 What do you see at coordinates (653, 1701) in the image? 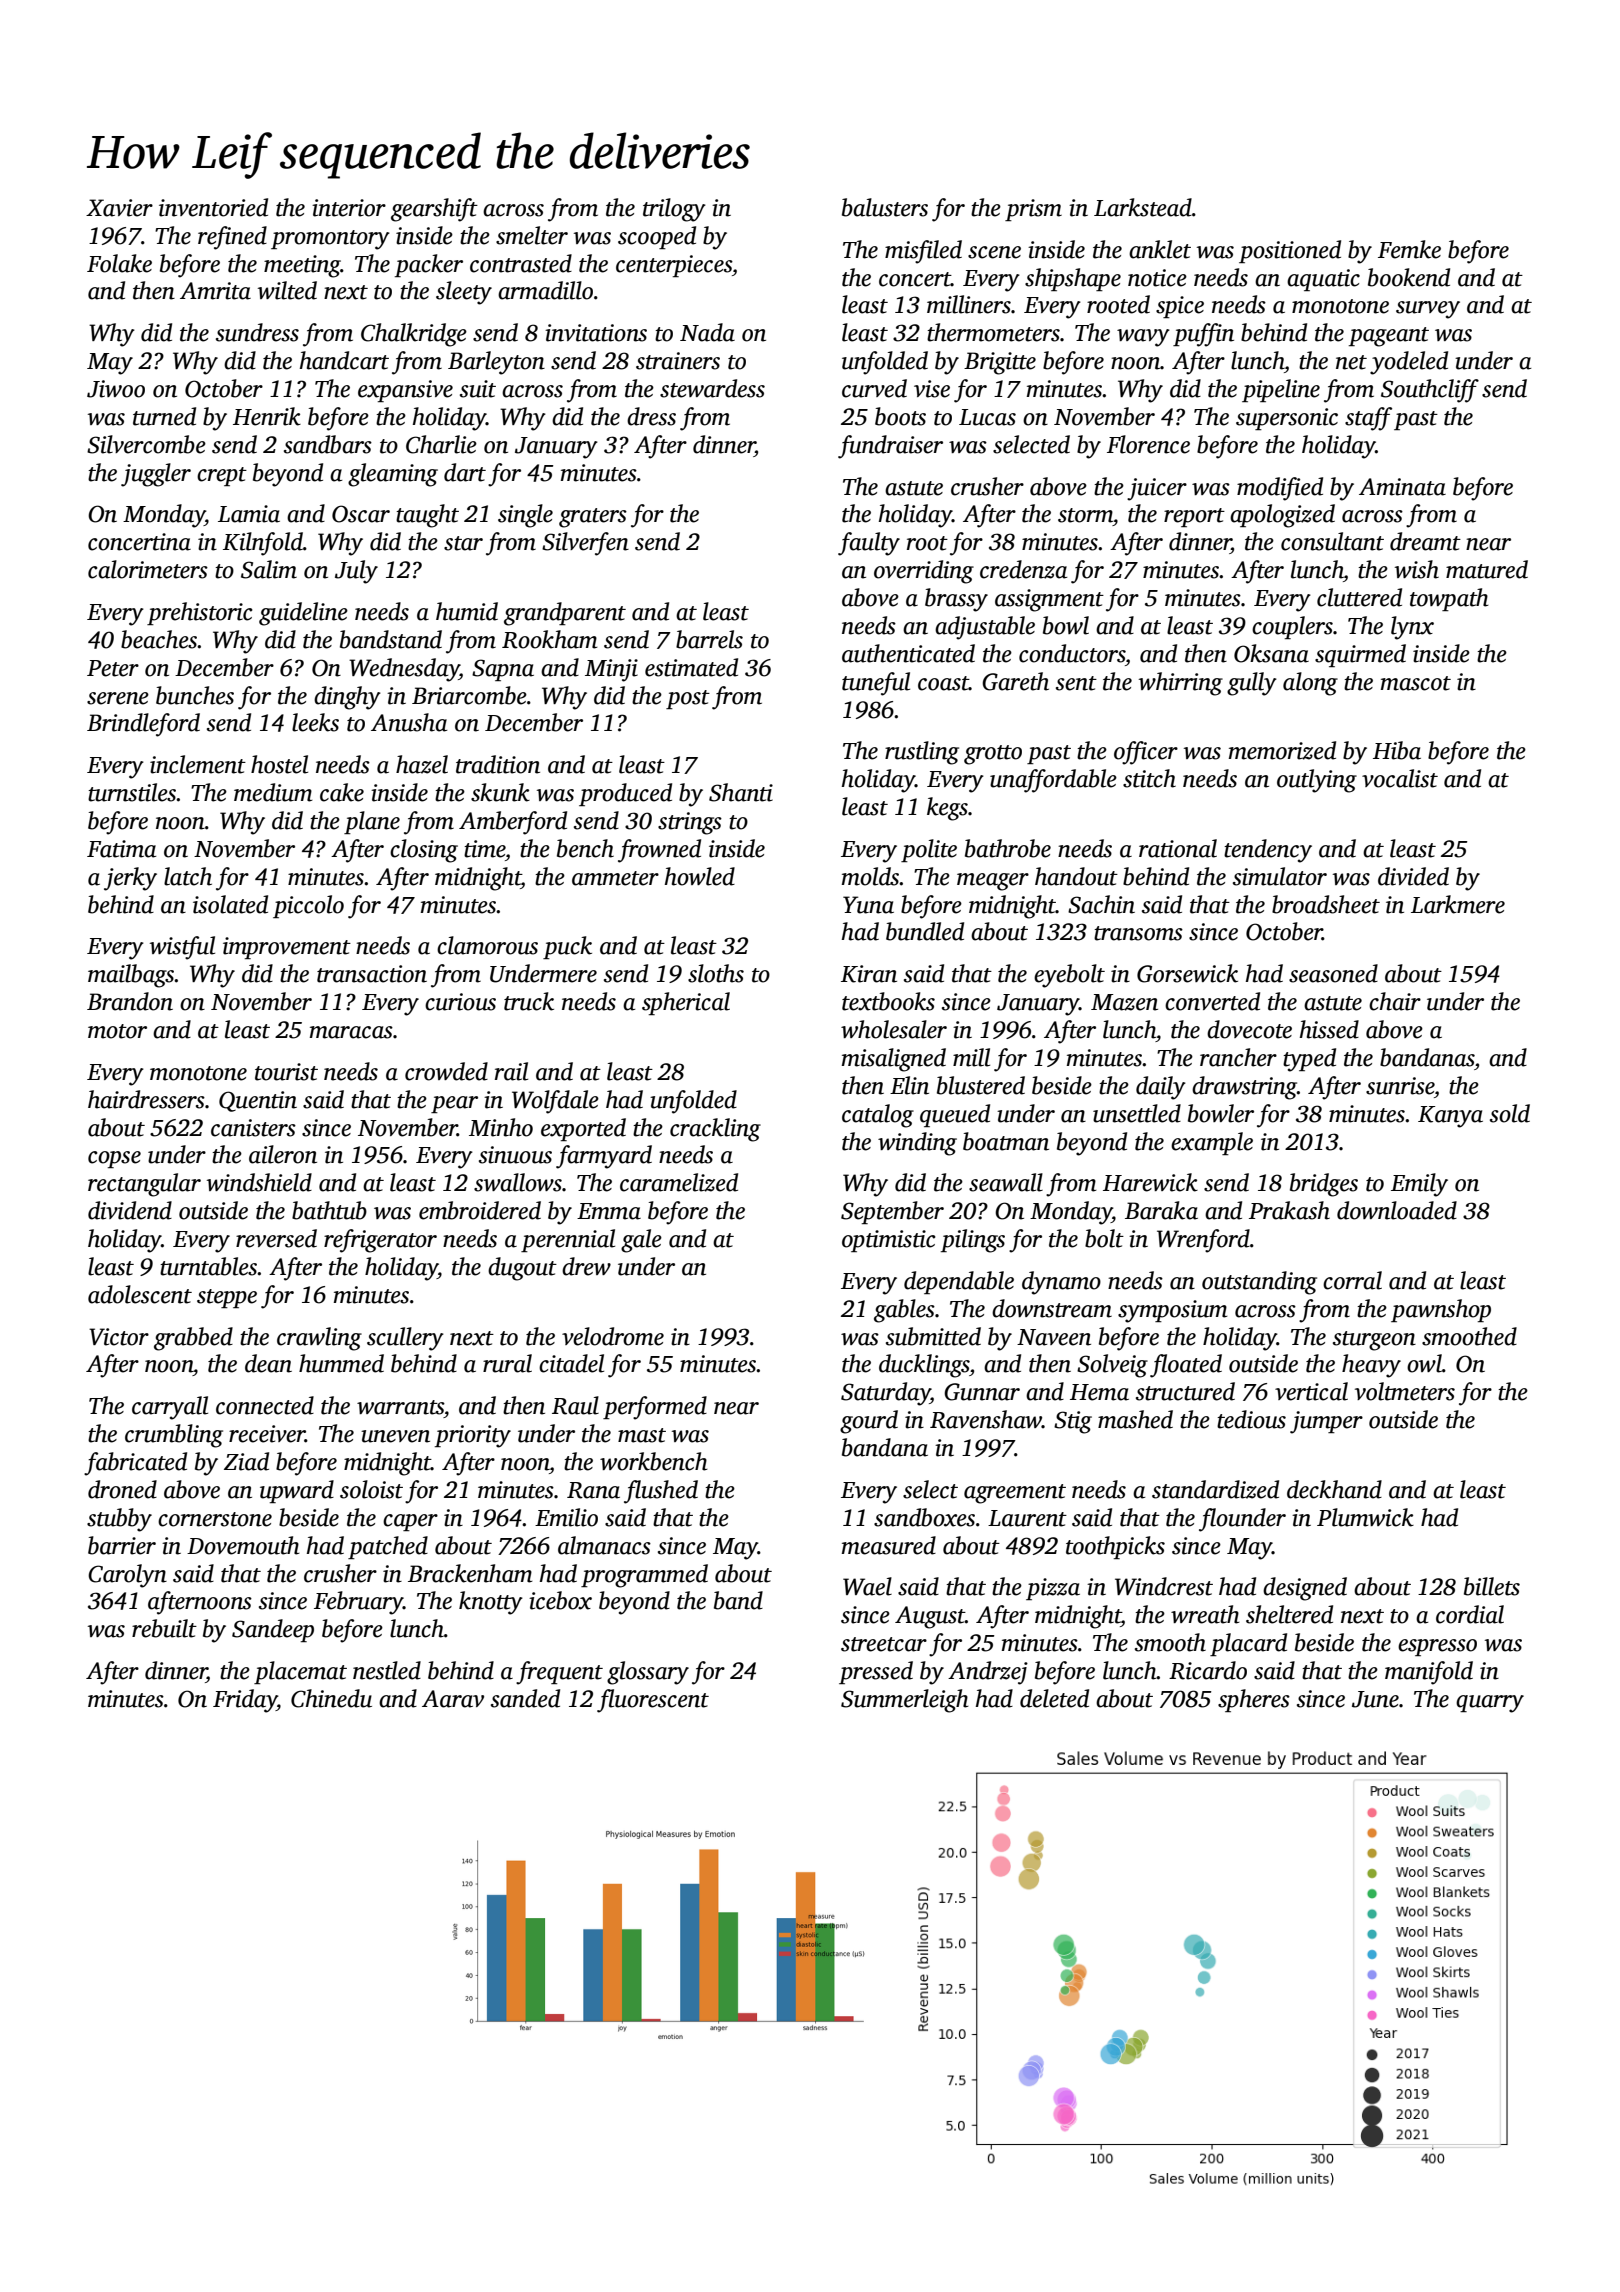
I see `fluorescent` at bounding box center [653, 1701].
